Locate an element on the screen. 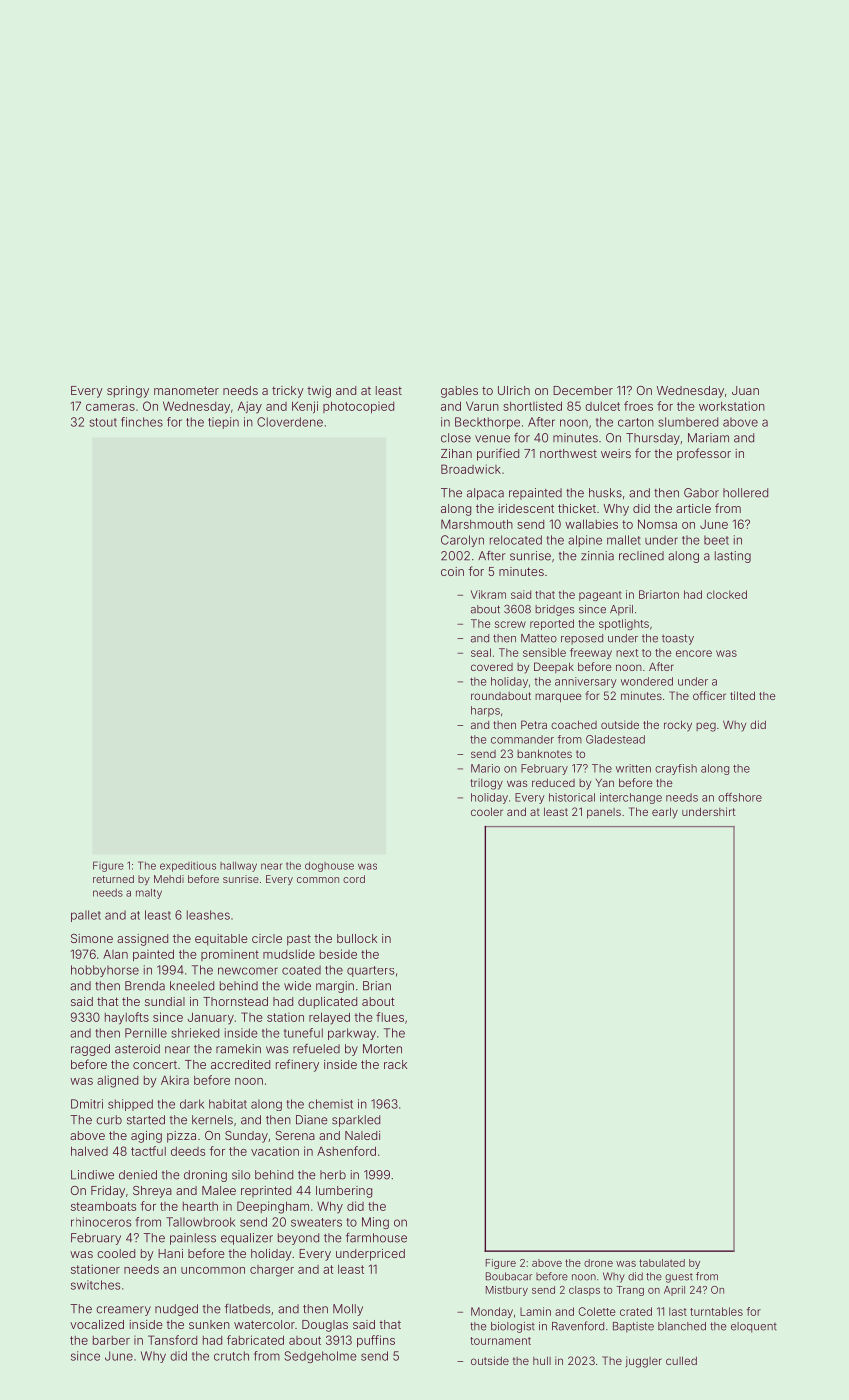  screw is located at coordinates (510, 624).
